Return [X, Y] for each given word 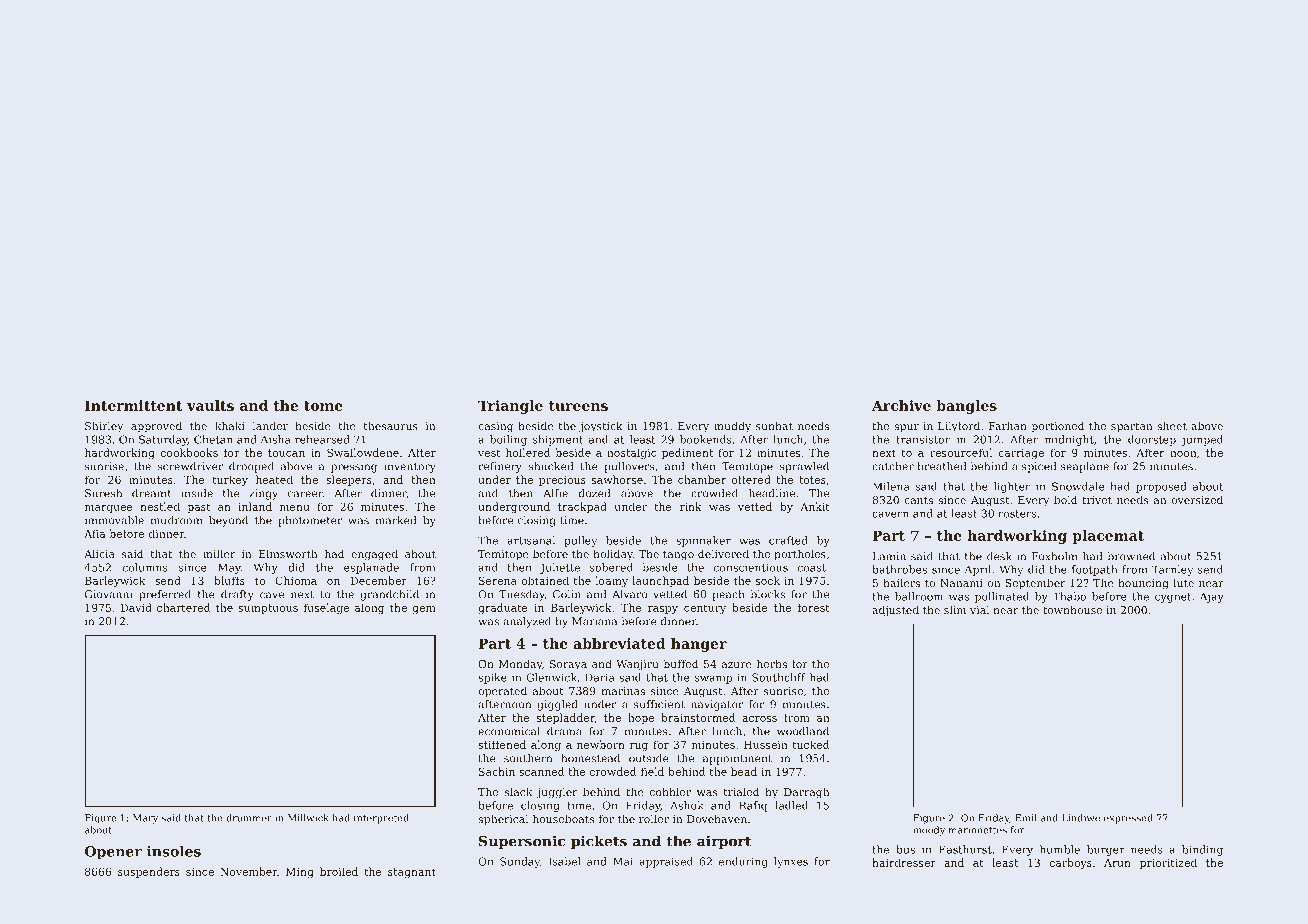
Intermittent [134, 405]
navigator [717, 705]
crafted [788, 540]
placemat [1108, 537]
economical [509, 731]
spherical [503, 820]
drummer [249, 818]
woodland [803, 731]
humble [1060, 849]
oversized [1197, 499]
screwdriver [190, 466]
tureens [578, 406]
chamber [702, 479]
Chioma [296, 580]
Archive [901, 405]
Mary [145, 819]
